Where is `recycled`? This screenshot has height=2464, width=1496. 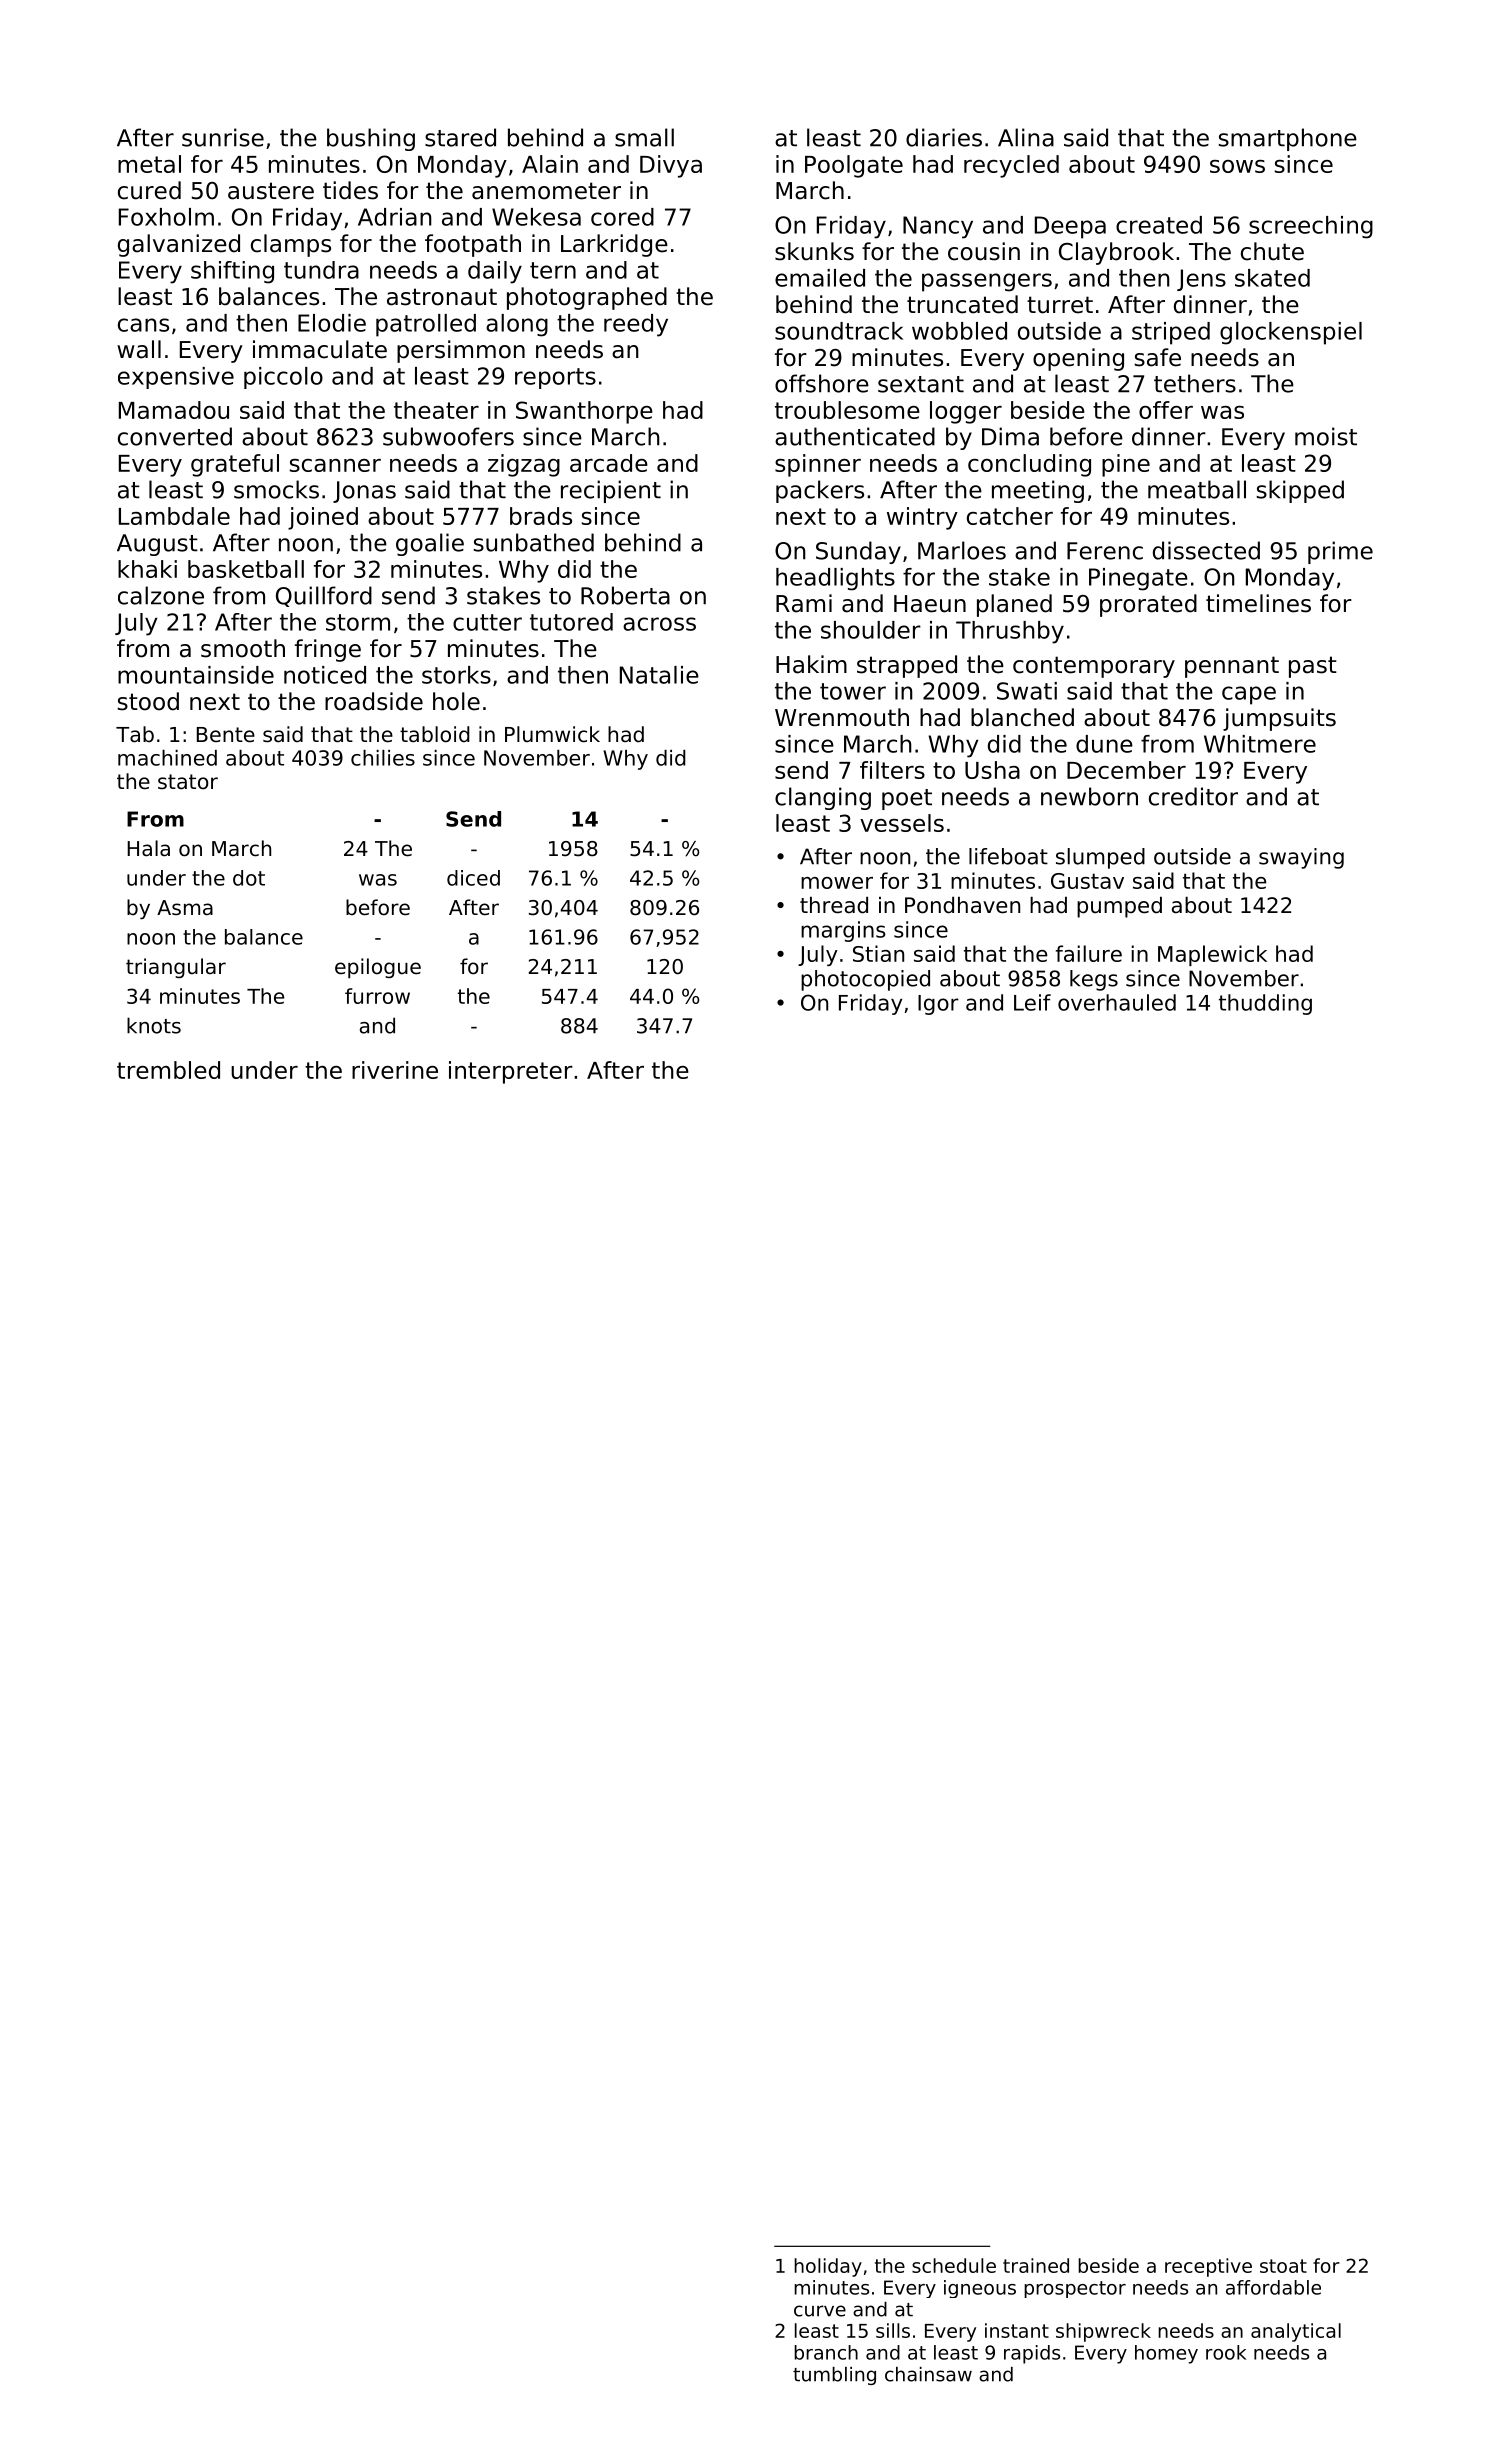 recycled is located at coordinates (1011, 166).
